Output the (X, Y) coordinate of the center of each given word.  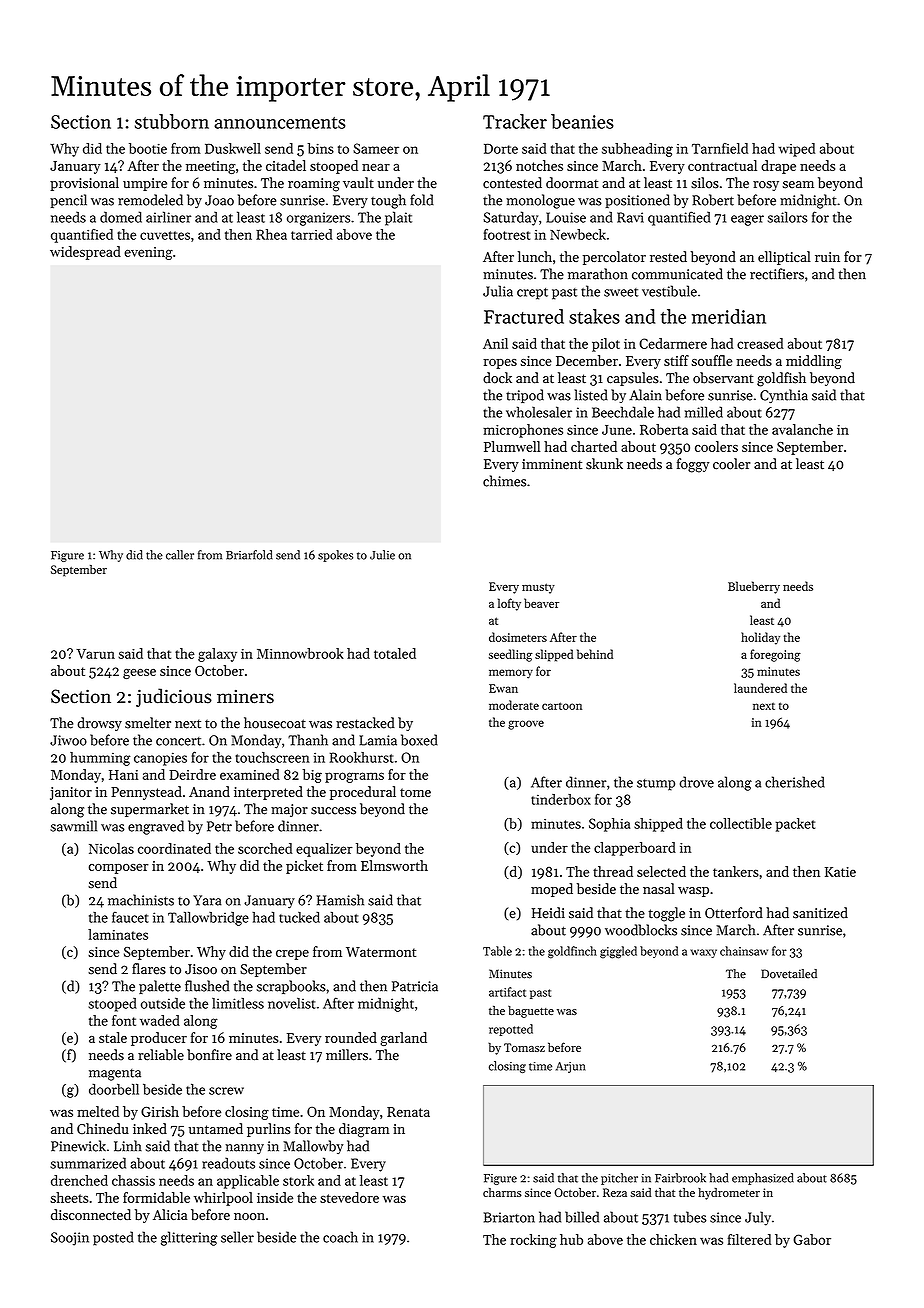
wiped (796, 150)
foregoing (775, 655)
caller (180, 555)
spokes (335, 556)
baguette (531, 1012)
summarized (88, 1163)
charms (502, 1192)
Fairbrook (680, 1178)
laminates (118, 934)
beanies (582, 121)
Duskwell (233, 148)
